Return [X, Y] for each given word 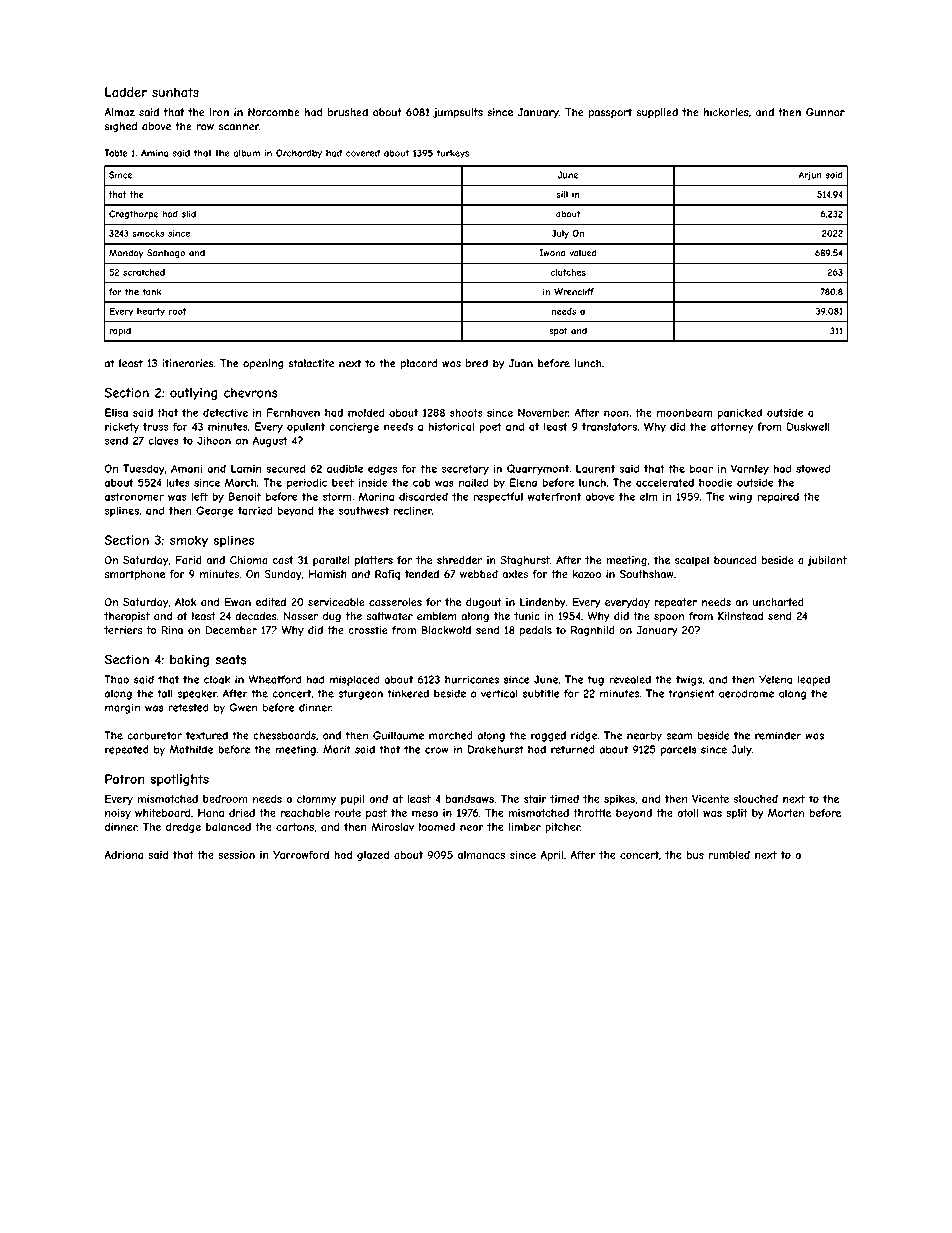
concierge [354, 427]
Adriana [123, 855]
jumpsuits [458, 113]
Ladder [126, 92]
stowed [813, 468]
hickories [726, 112]
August [270, 441]
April [551, 856]
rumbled [729, 855]
